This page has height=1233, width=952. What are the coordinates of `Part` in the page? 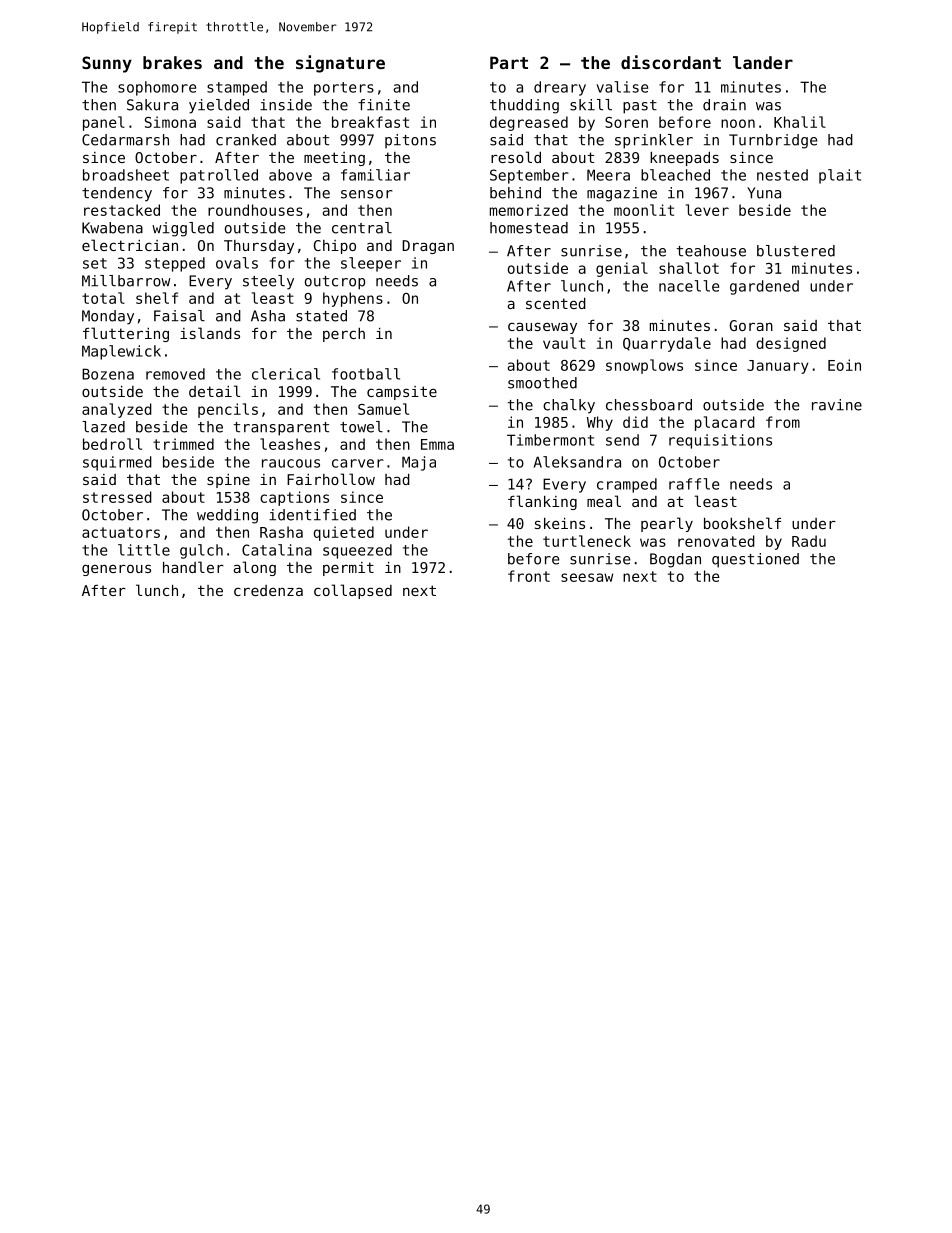 It's located at (509, 62).
